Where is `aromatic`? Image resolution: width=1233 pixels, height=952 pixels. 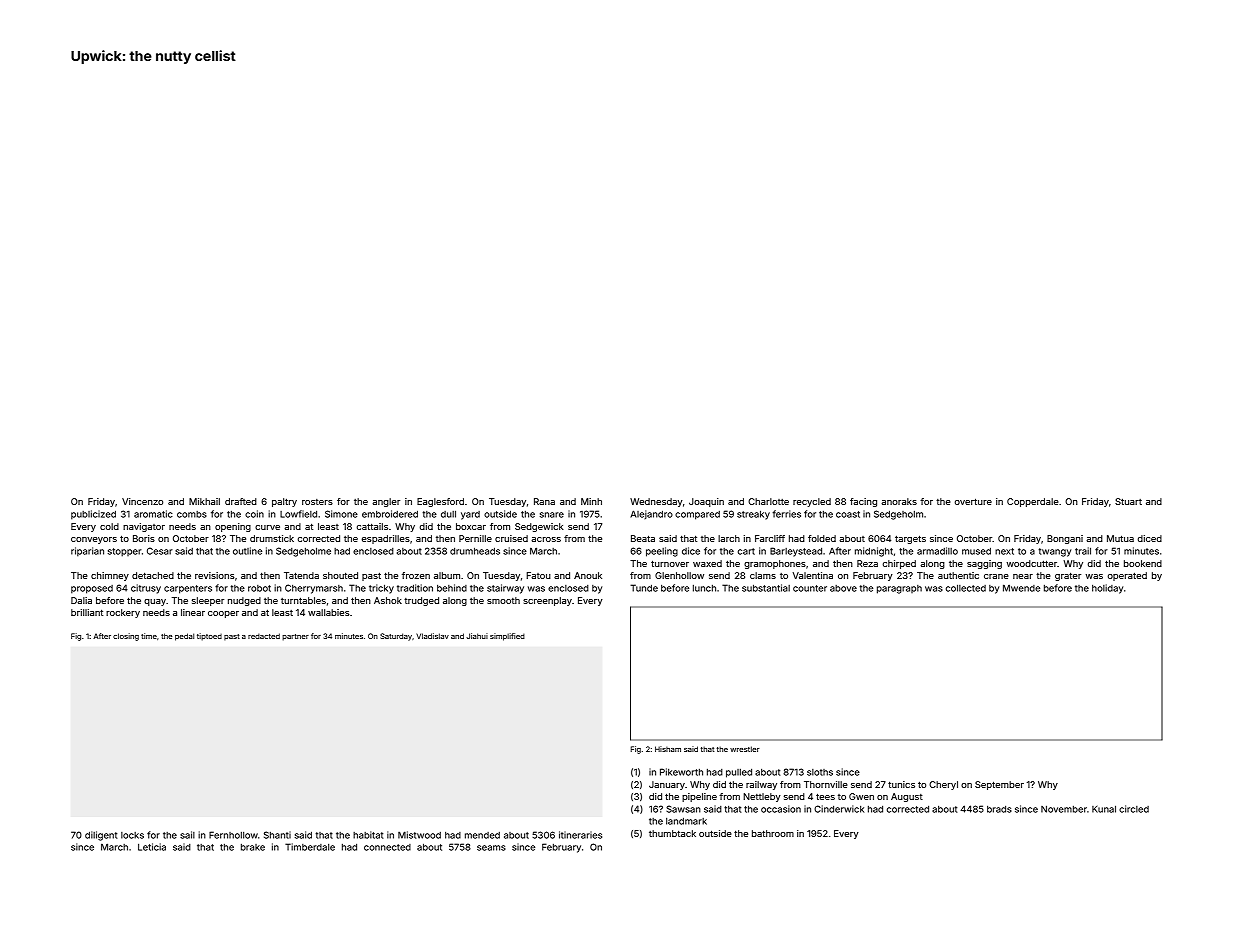 aromatic is located at coordinates (153, 514).
